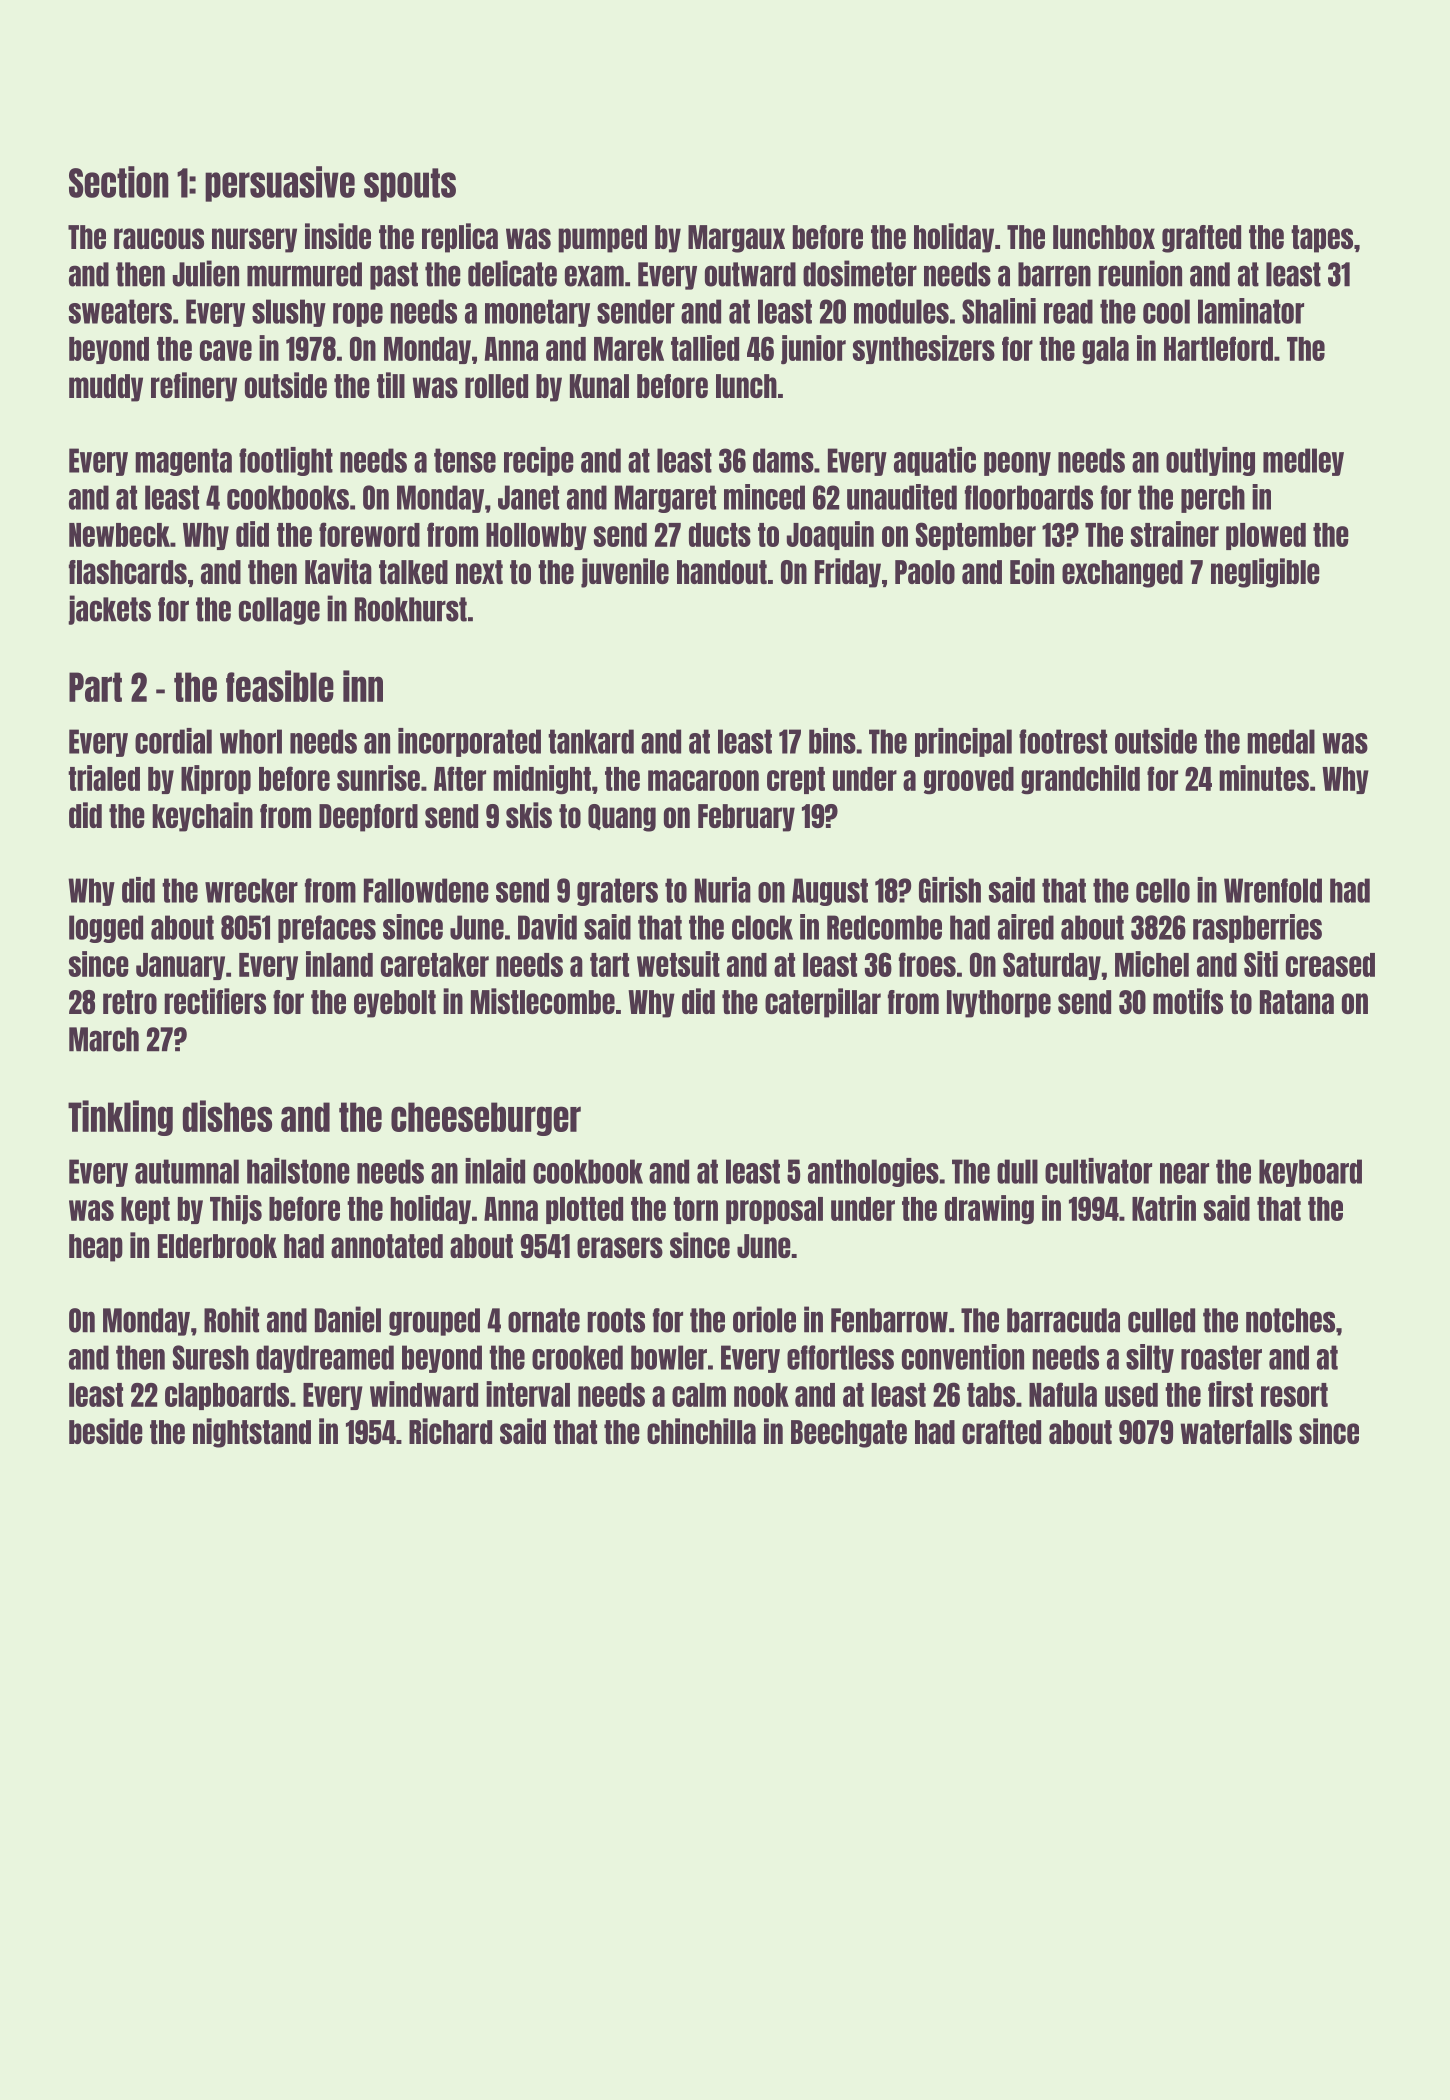 This image has width=1450, height=2100. I want to click on nightstand, so click(252, 1433).
